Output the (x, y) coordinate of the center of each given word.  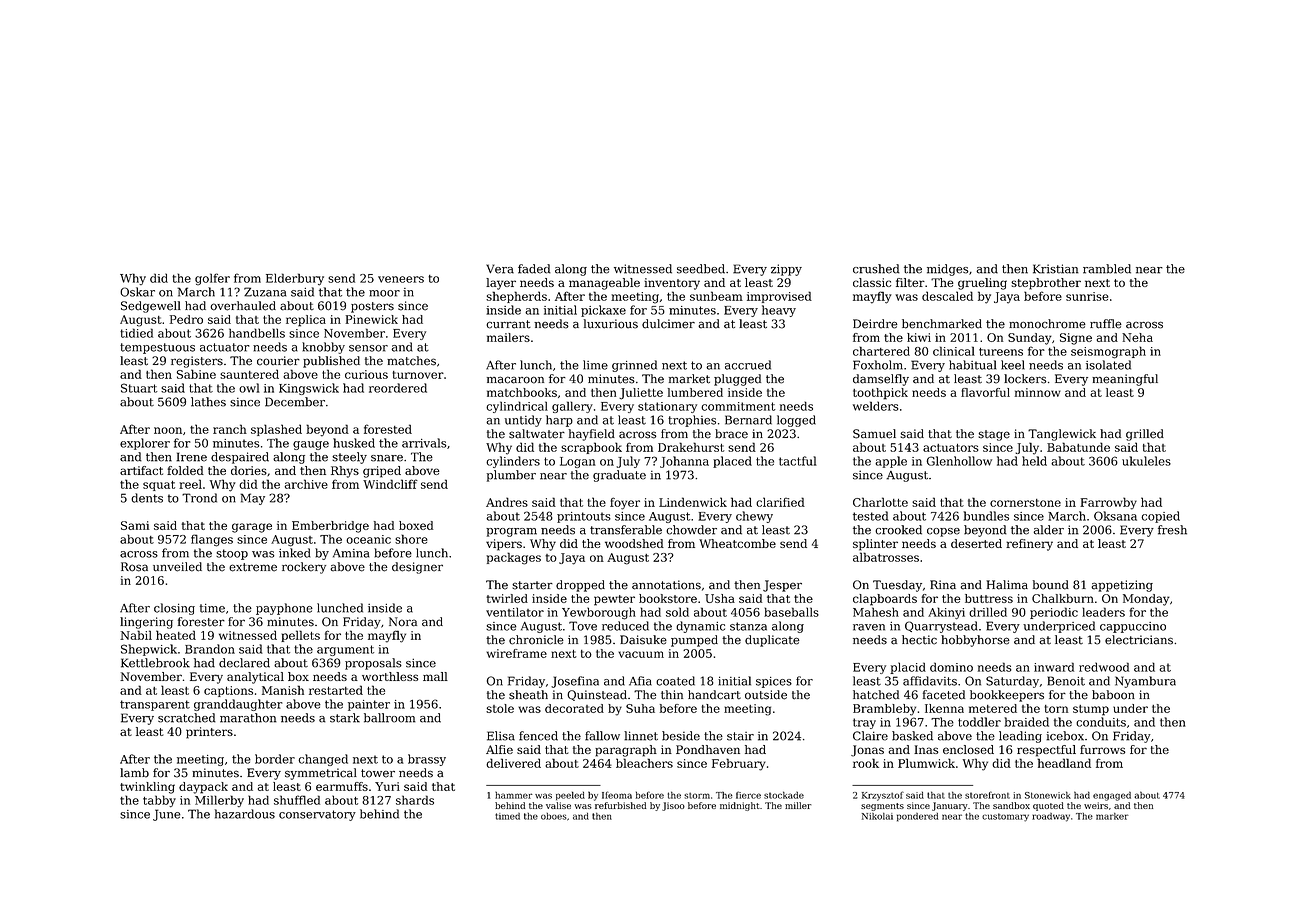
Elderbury (295, 279)
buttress (989, 598)
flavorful (985, 392)
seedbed (701, 269)
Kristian (1056, 269)
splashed (276, 430)
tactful (798, 461)
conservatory (317, 815)
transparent (155, 705)
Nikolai (877, 816)
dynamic (700, 627)
